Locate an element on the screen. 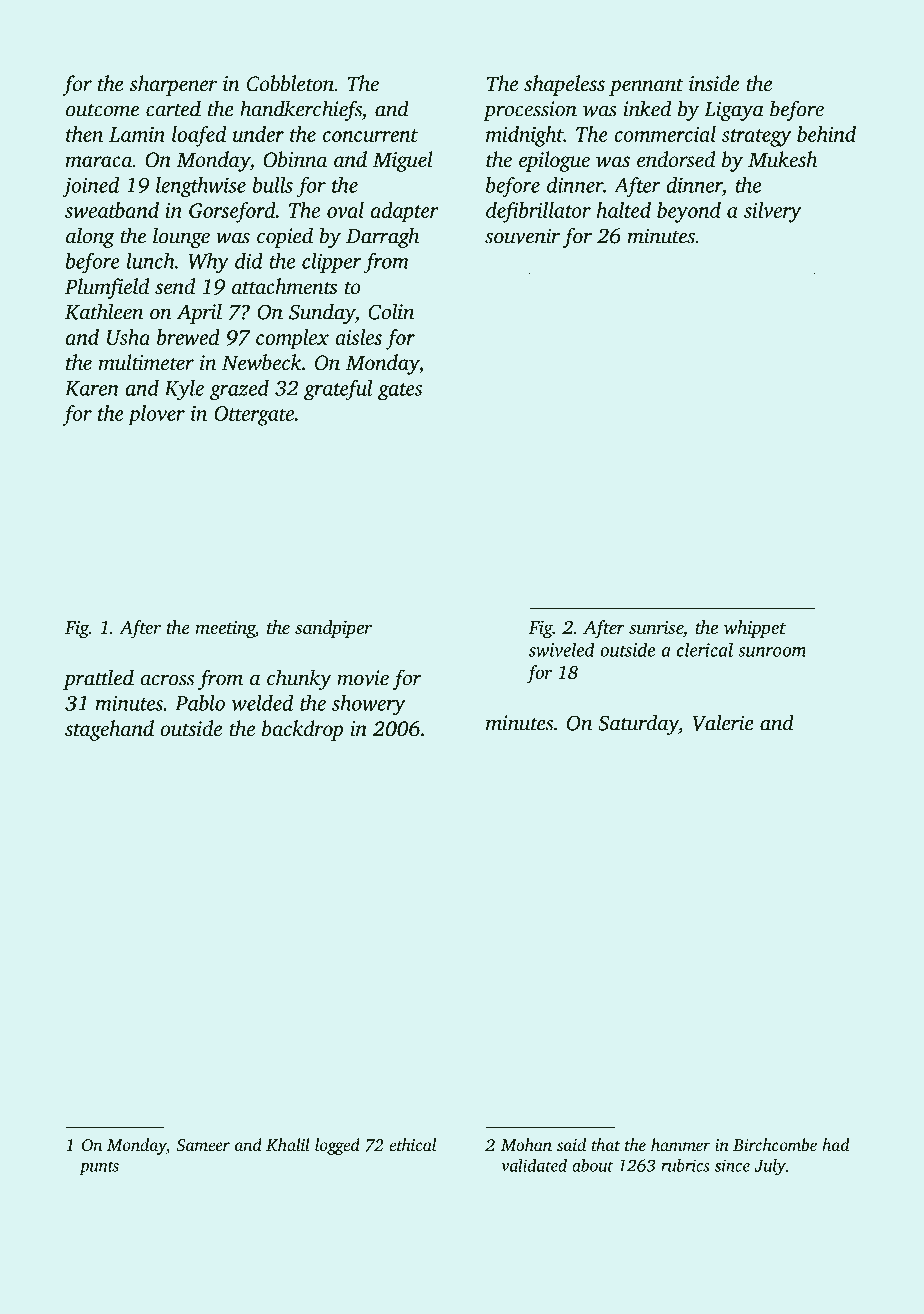 Image resolution: width=924 pixels, height=1314 pixels. stagehand is located at coordinates (109, 730).
